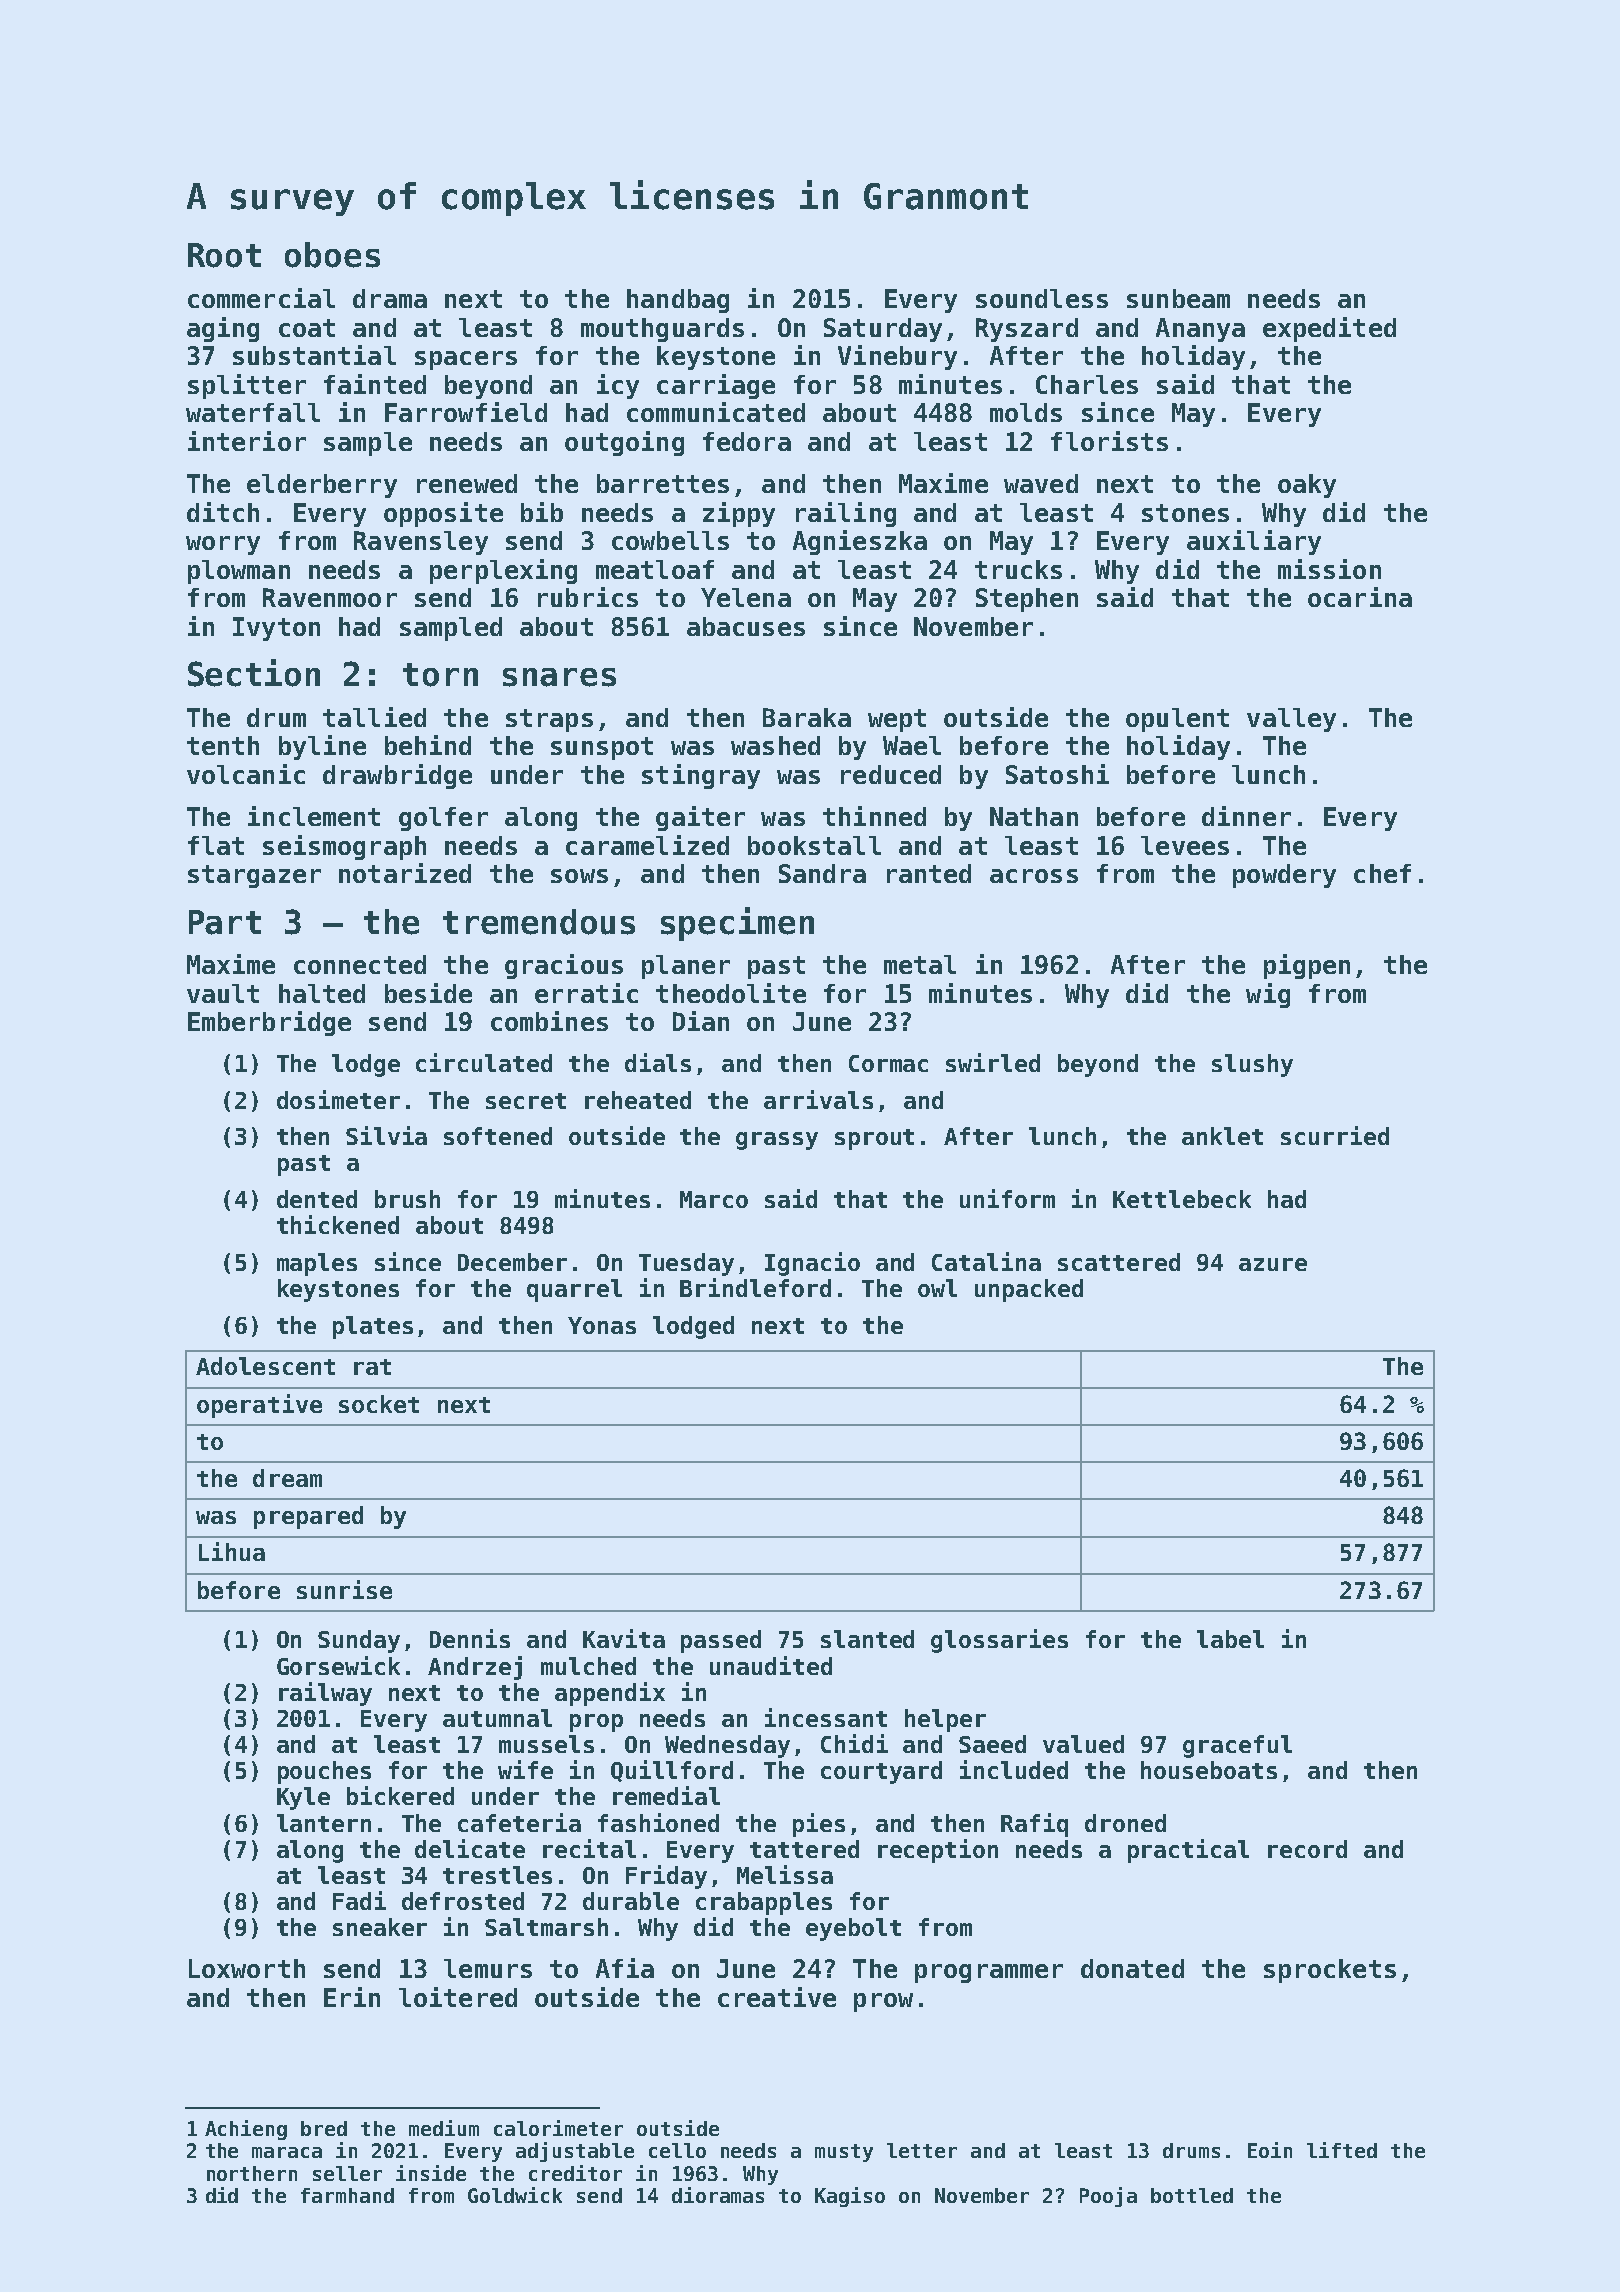  Describe the element at coordinates (223, 329) in the image. I see `aging` at that location.
